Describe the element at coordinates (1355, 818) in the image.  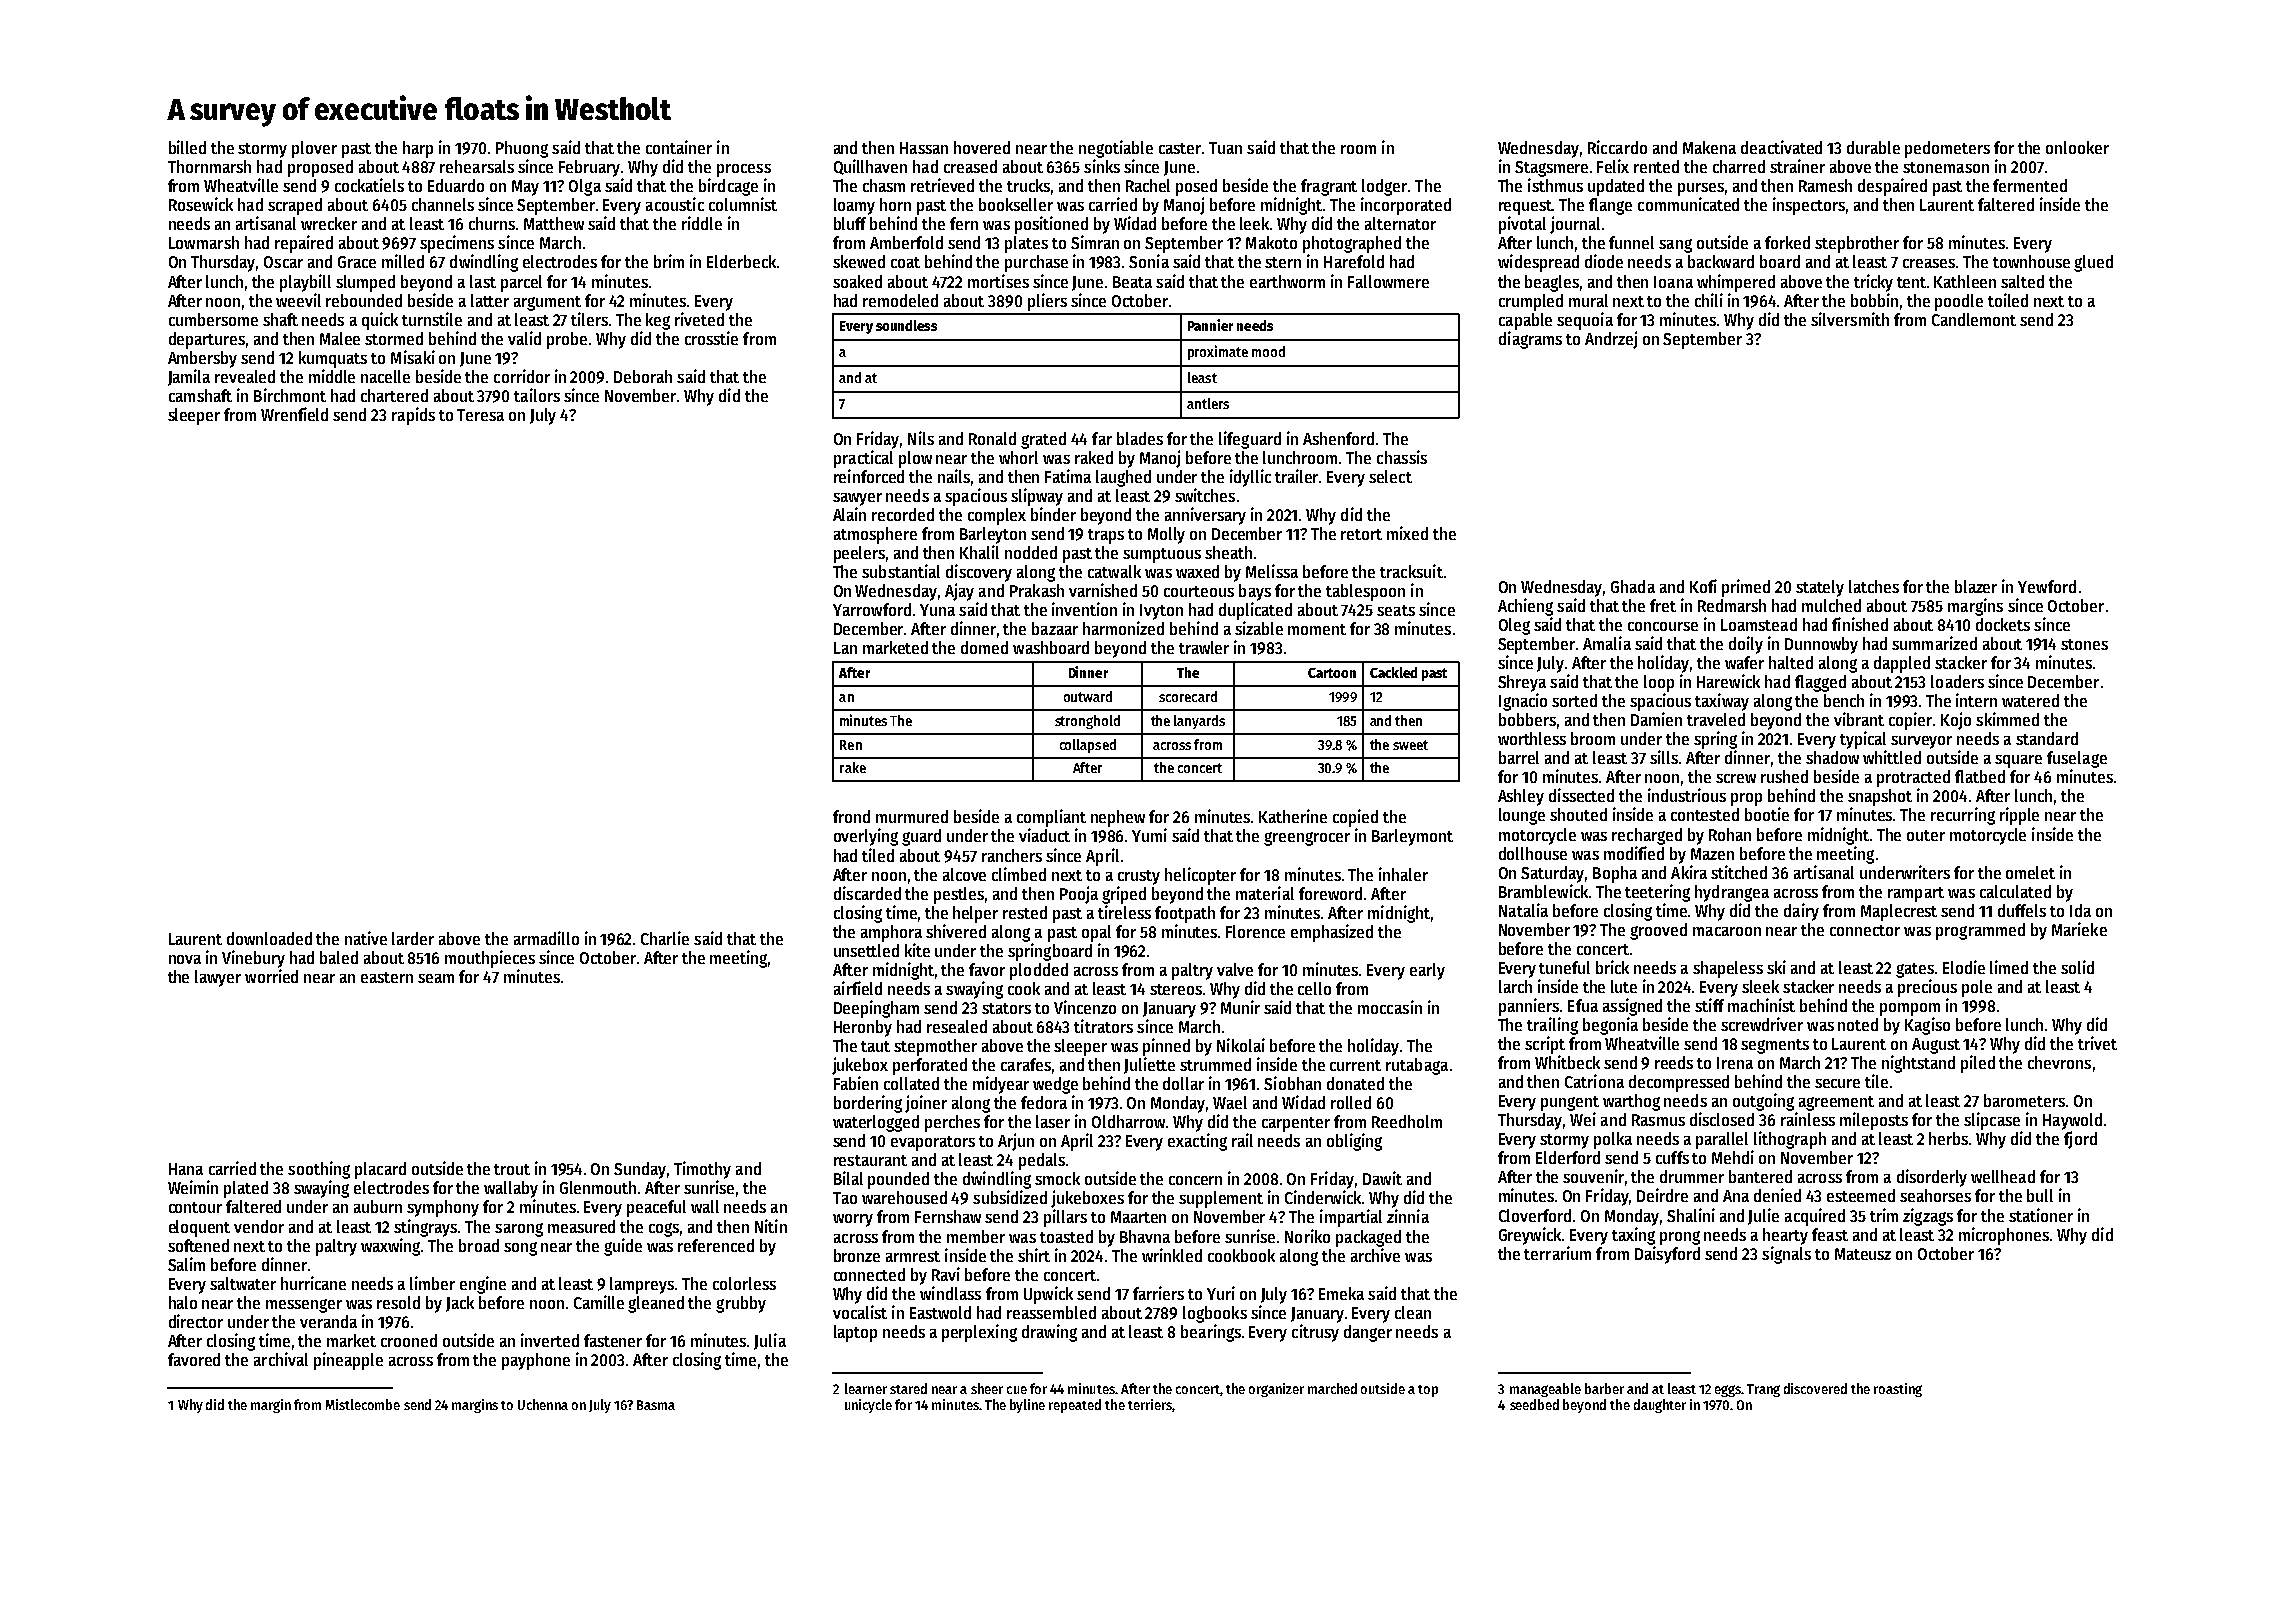
I see `copied` at that location.
